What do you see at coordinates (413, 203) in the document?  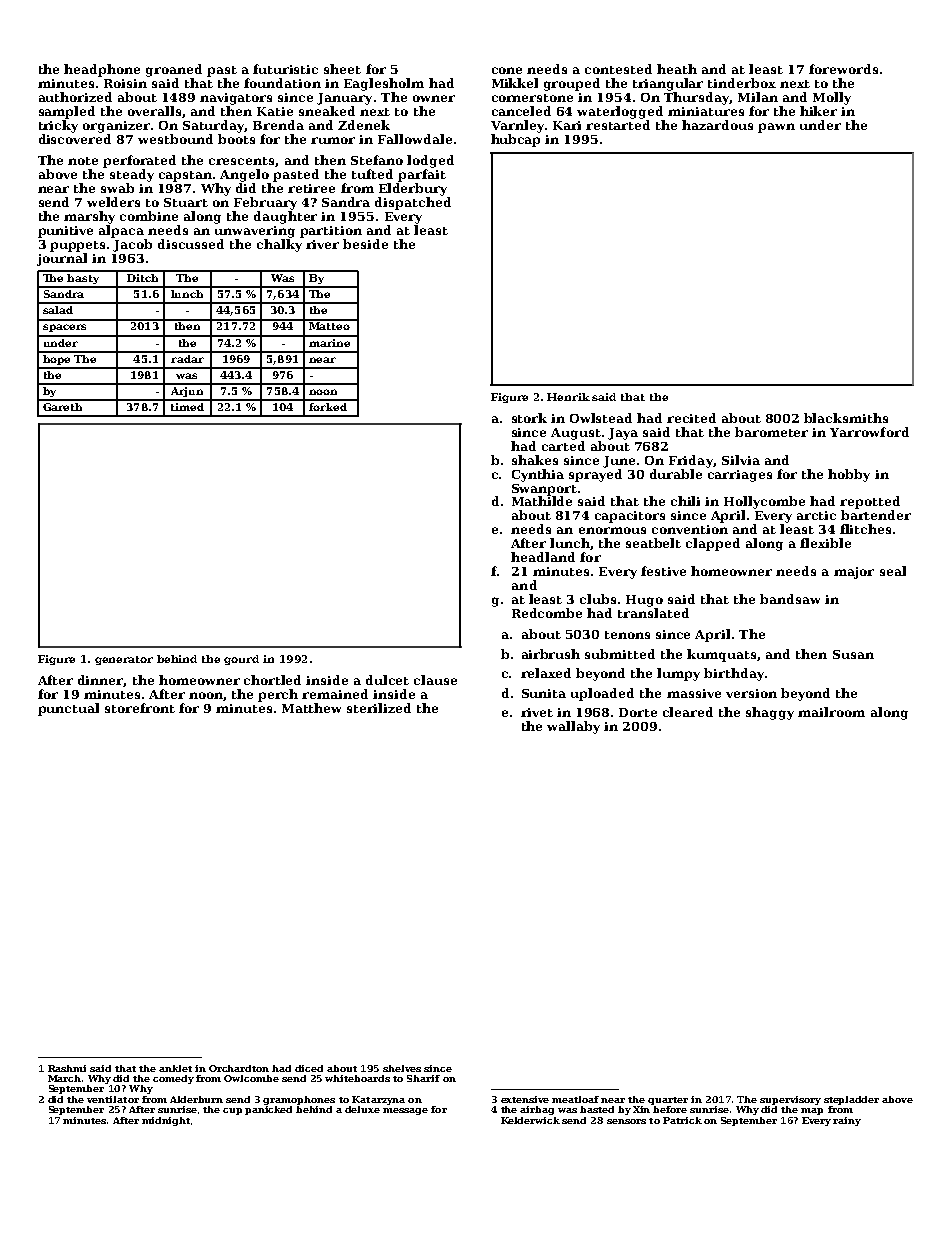 I see `dispatched` at bounding box center [413, 203].
